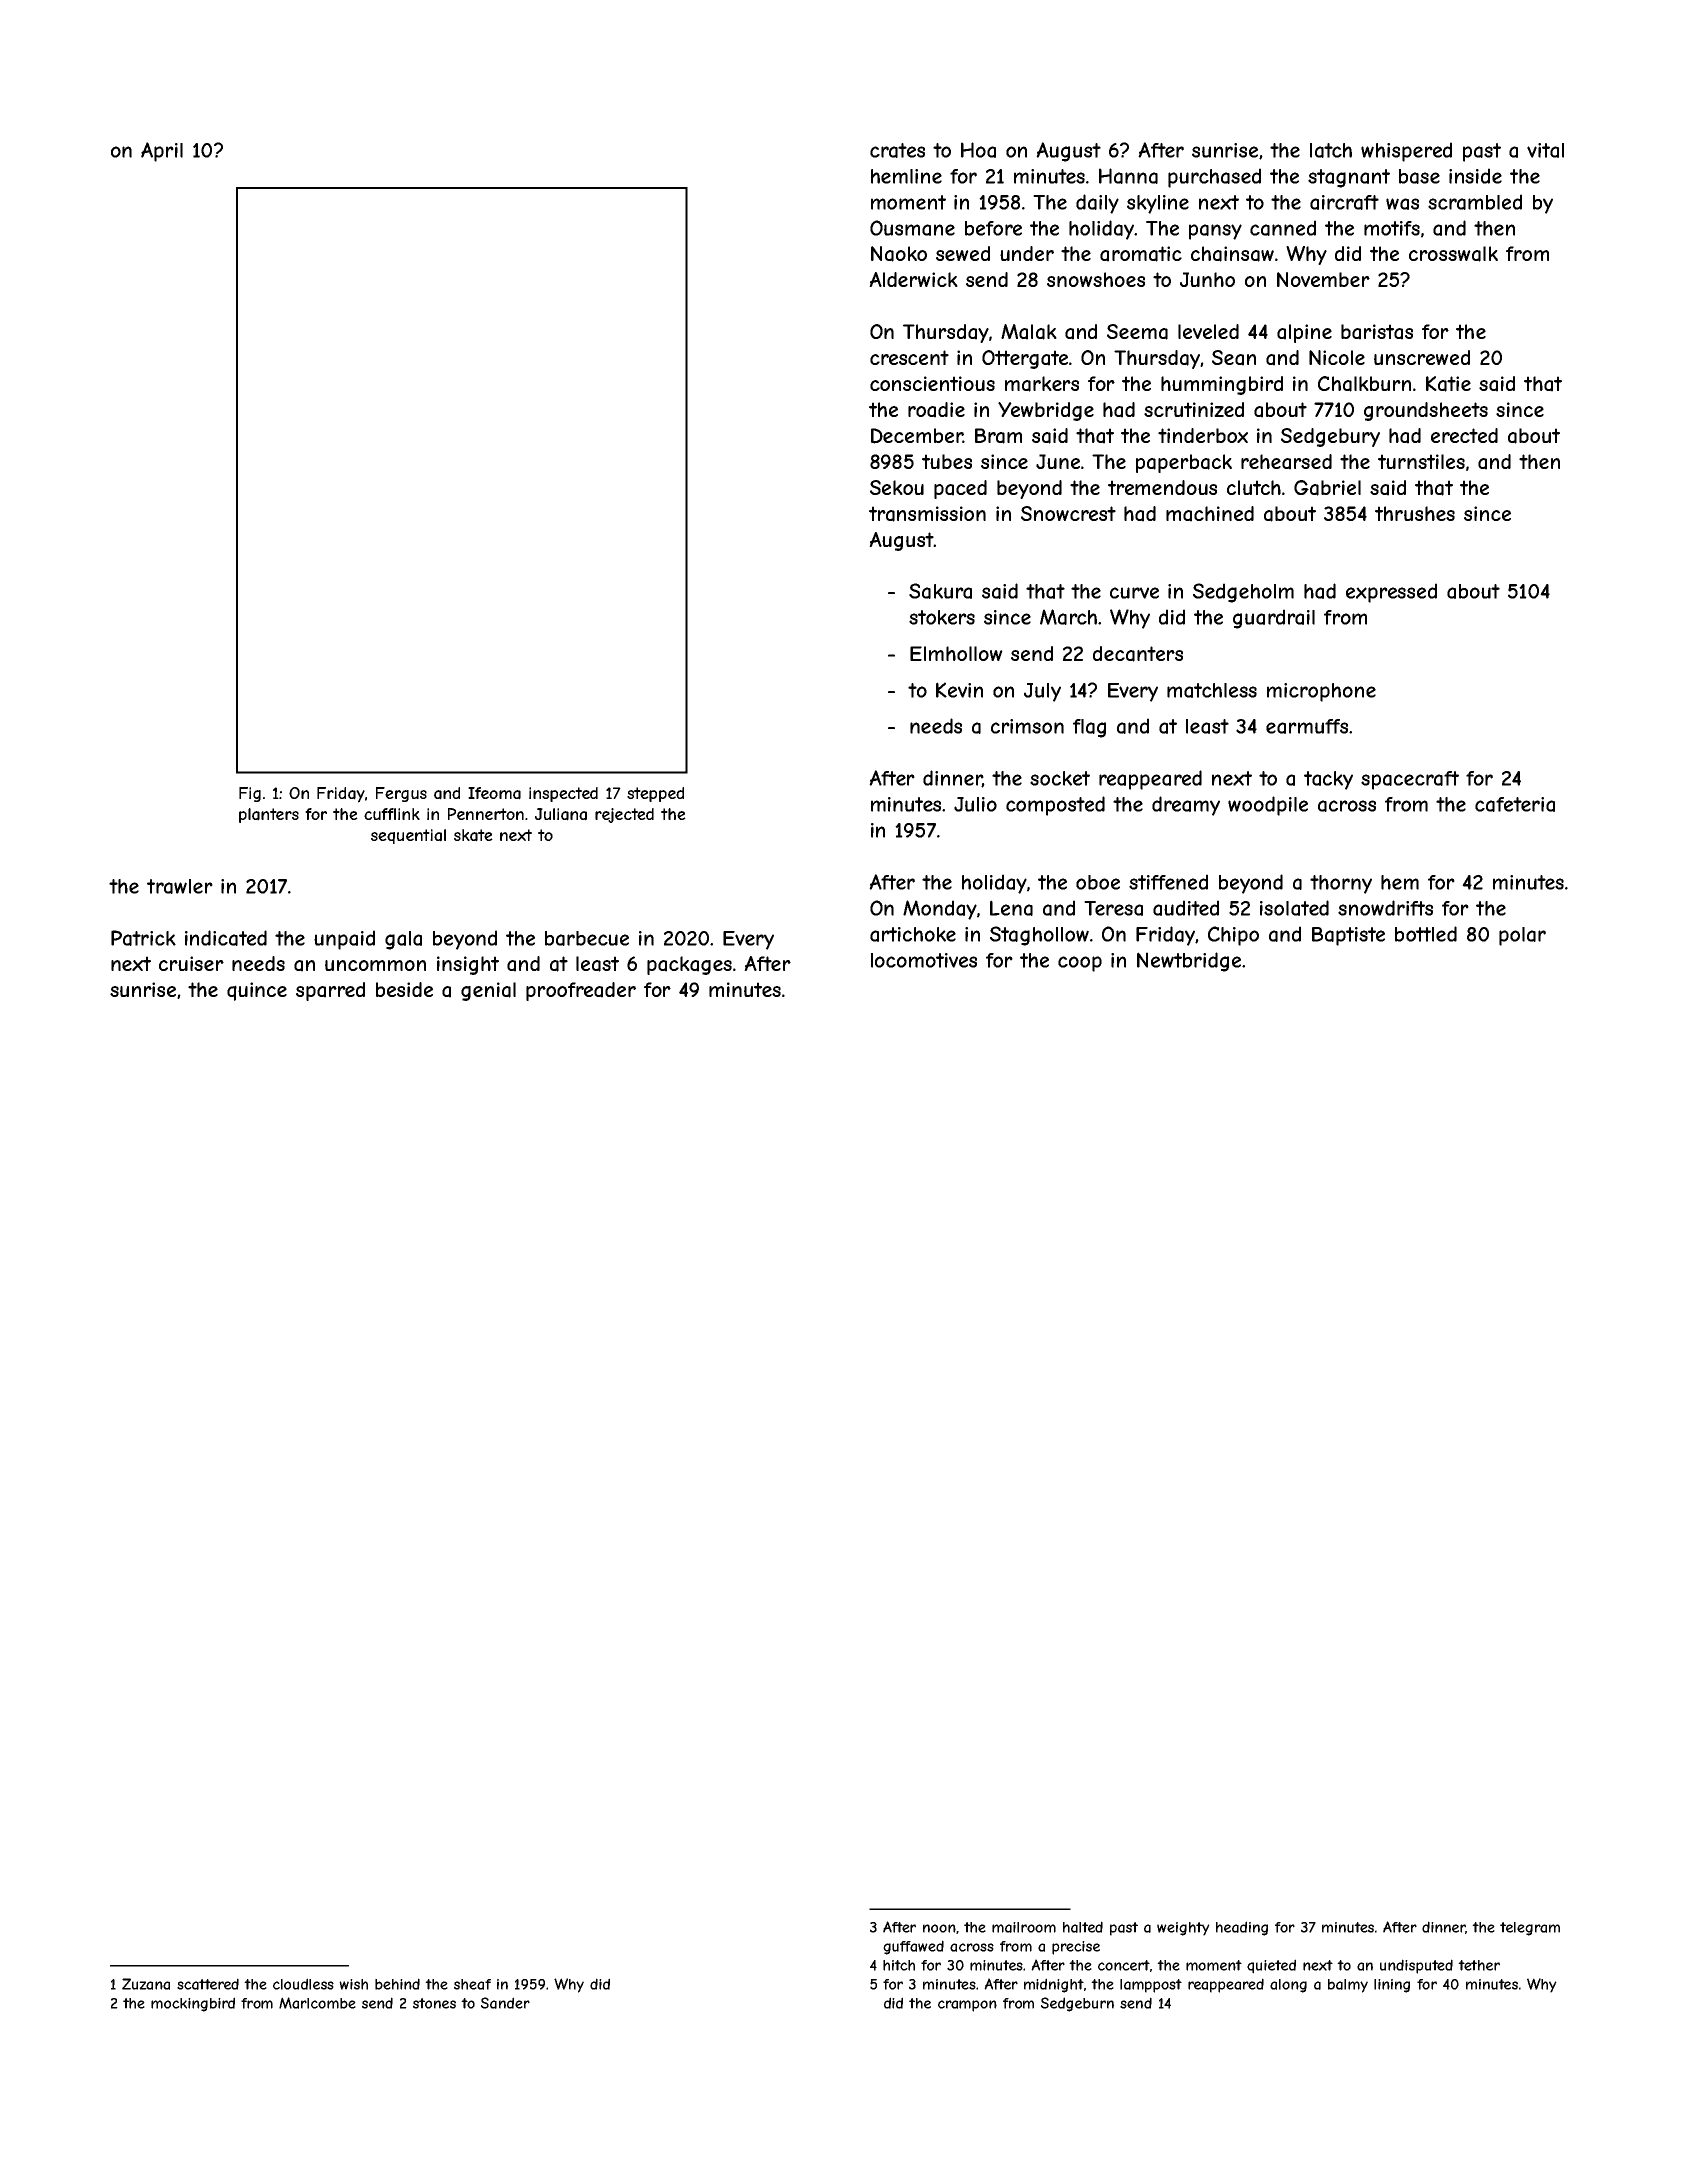  What do you see at coordinates (180, 886) in the page?
I see `trawler` at bounding box center [180, 886].
